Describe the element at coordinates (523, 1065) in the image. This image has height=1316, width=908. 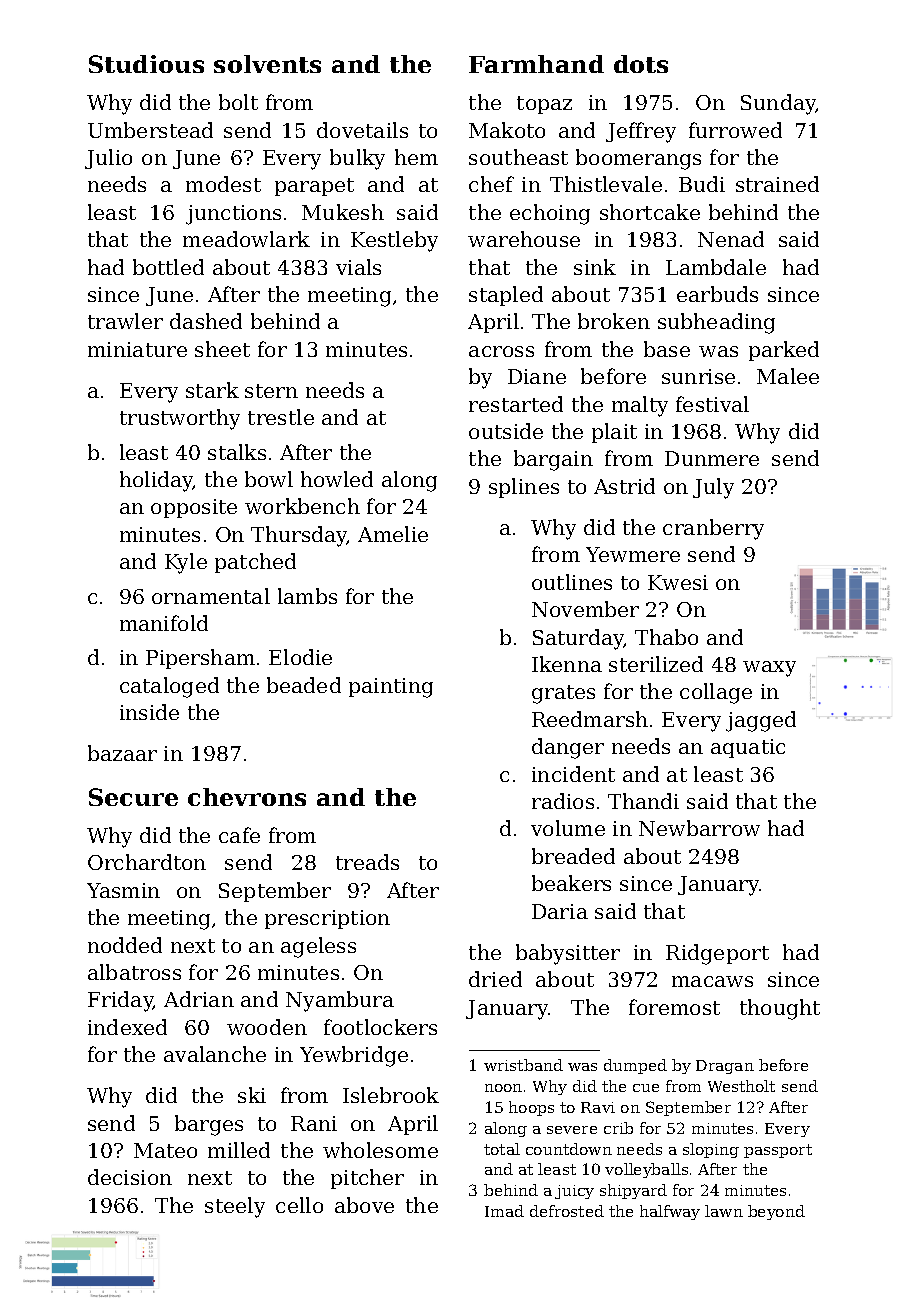
I see `wristband` at that location.
